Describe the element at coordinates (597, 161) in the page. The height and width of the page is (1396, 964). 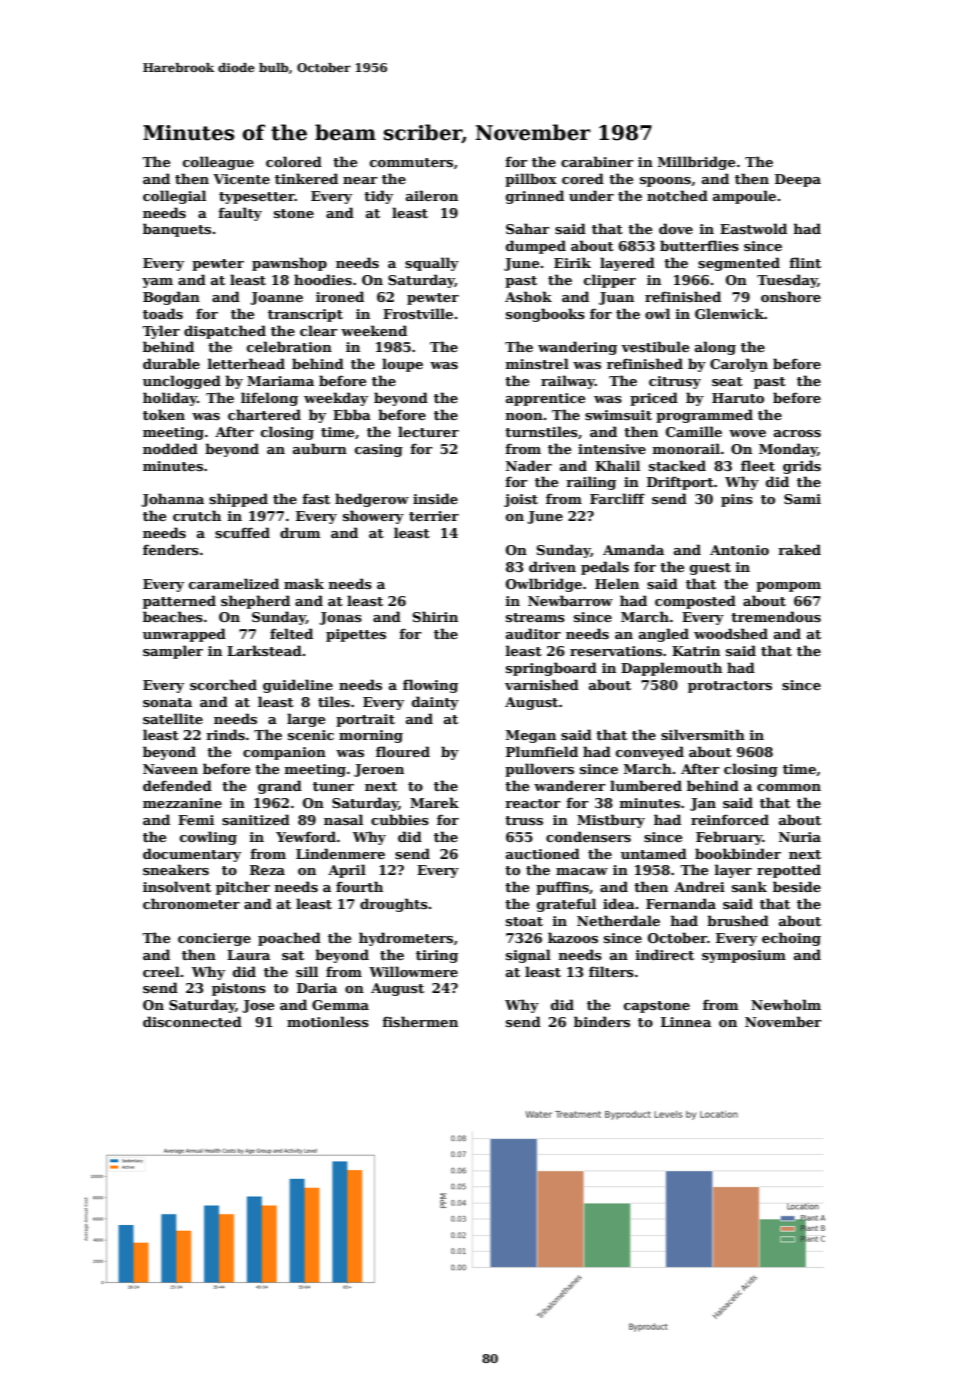
I see `carabiner` at that location.
